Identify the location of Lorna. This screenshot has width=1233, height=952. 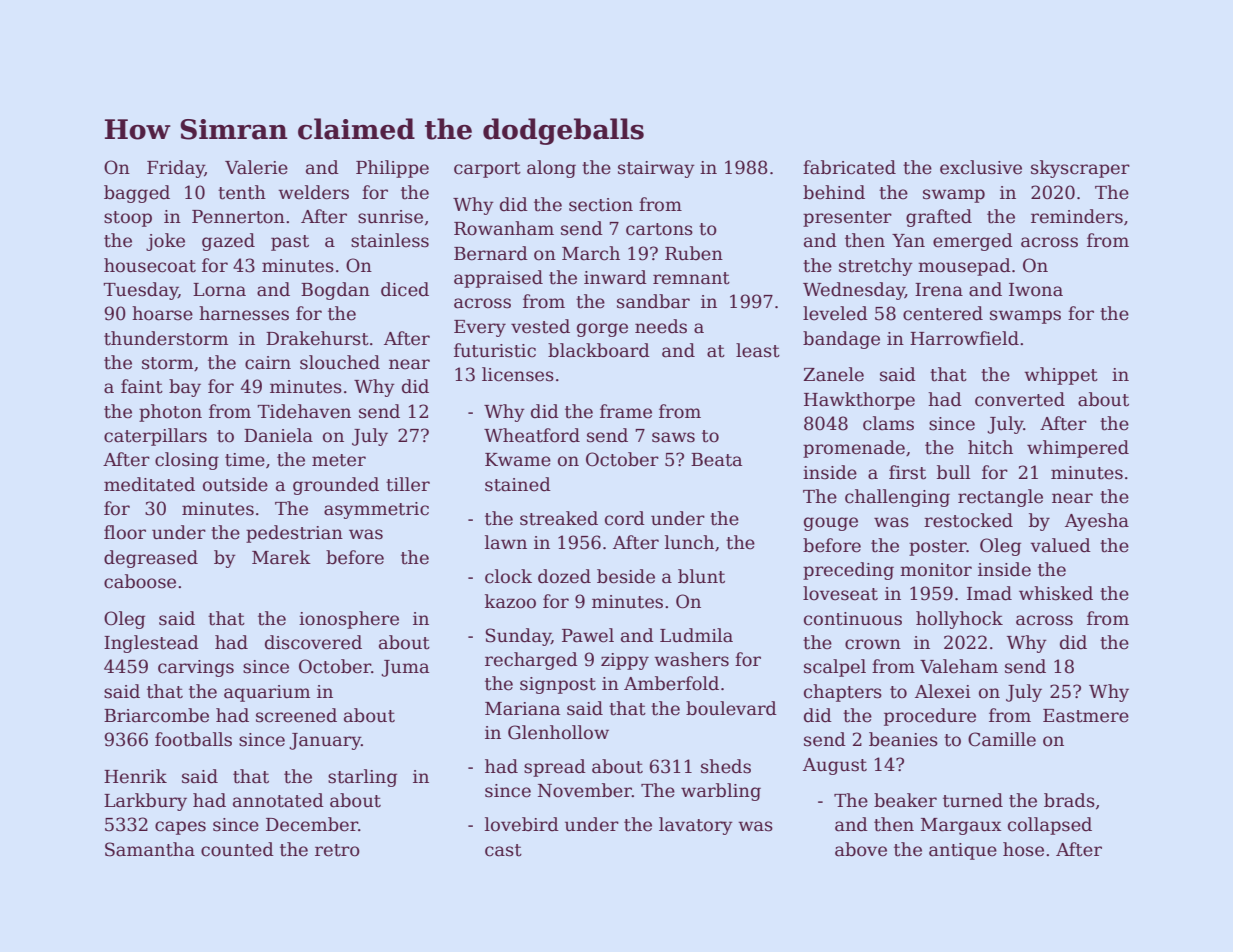
(219, 290).
